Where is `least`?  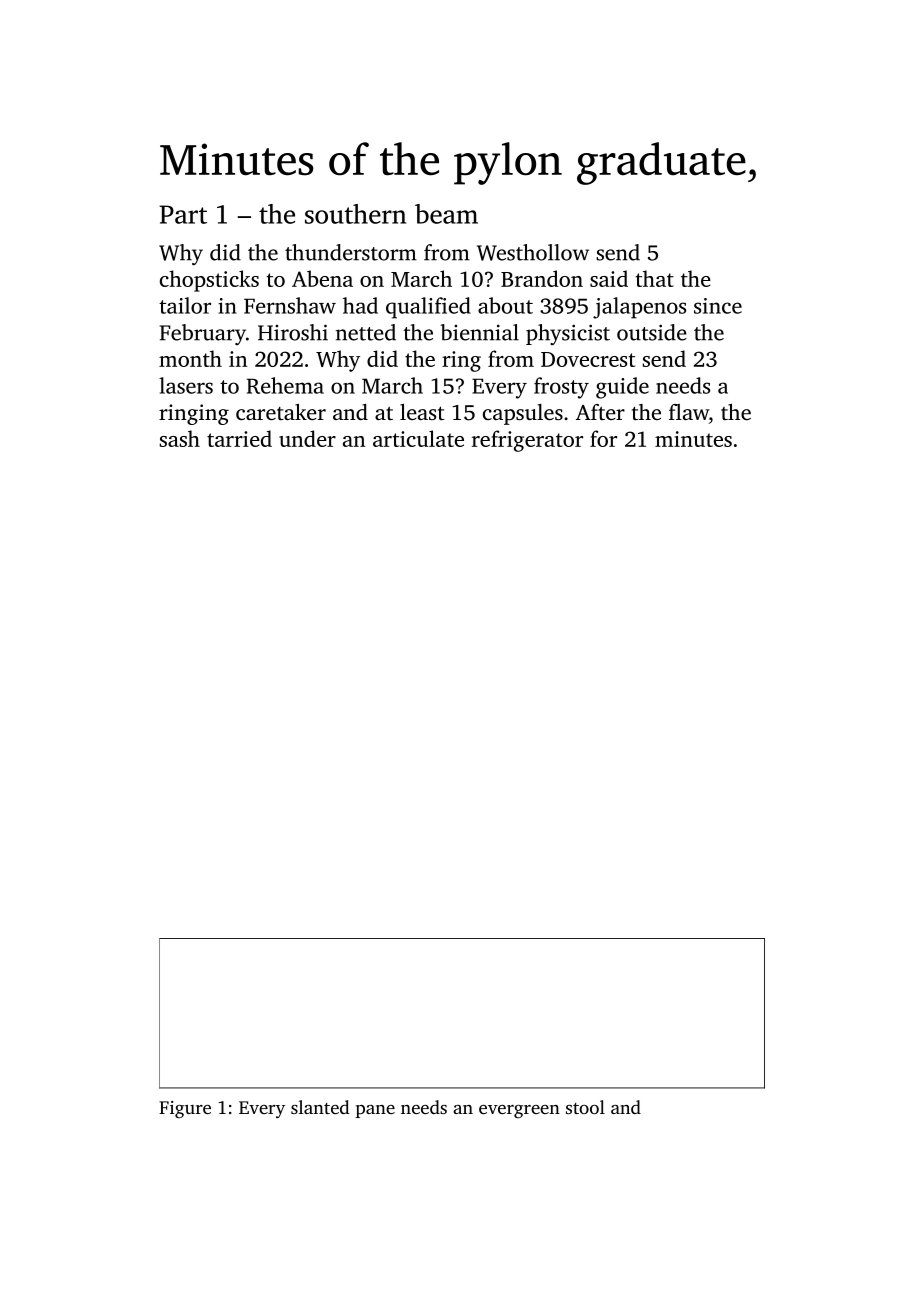
least is located at coordinates (422, 412).
